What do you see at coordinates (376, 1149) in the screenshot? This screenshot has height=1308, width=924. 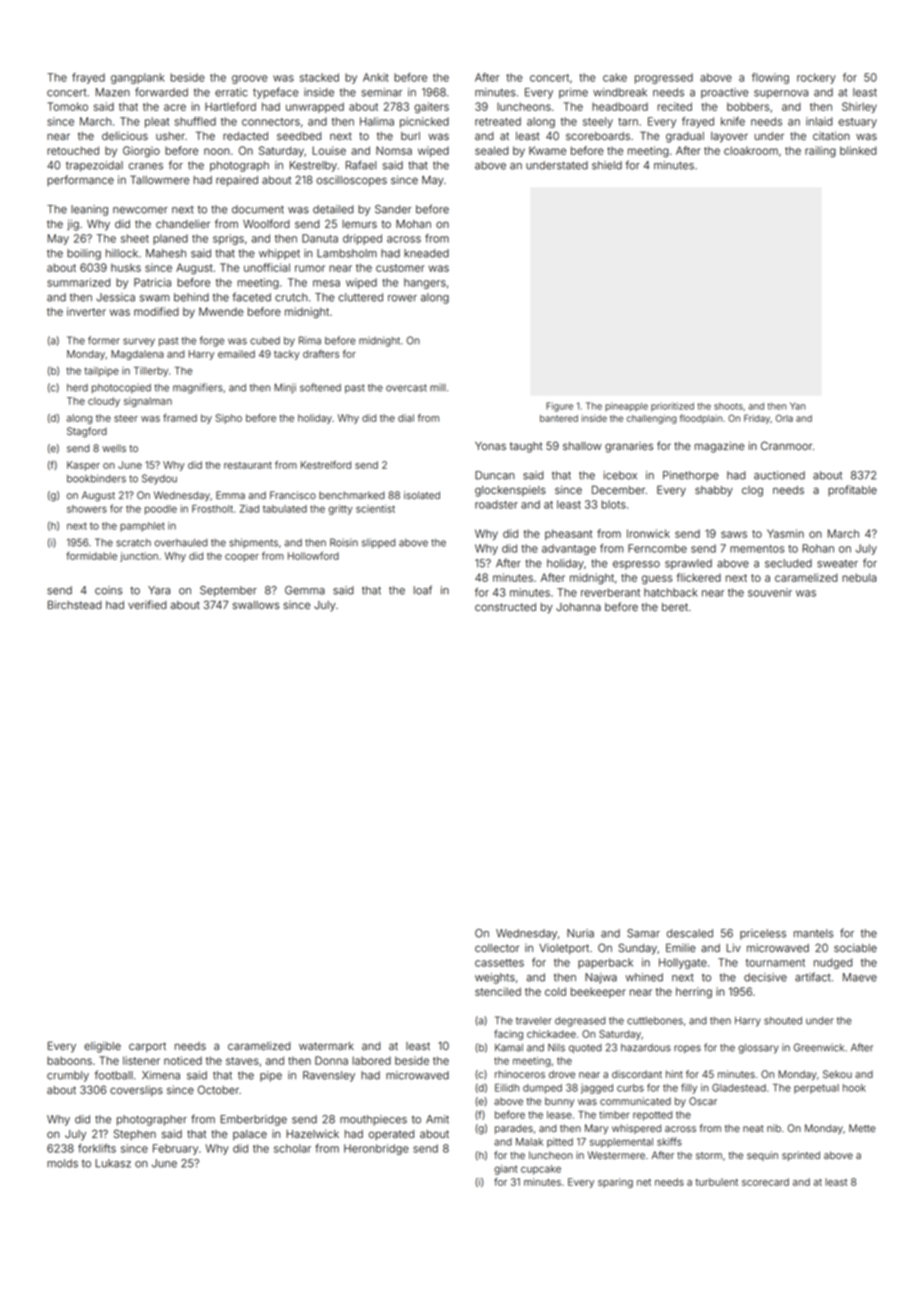 I see `Heronbridge` at bounding box center [376, 1149].
